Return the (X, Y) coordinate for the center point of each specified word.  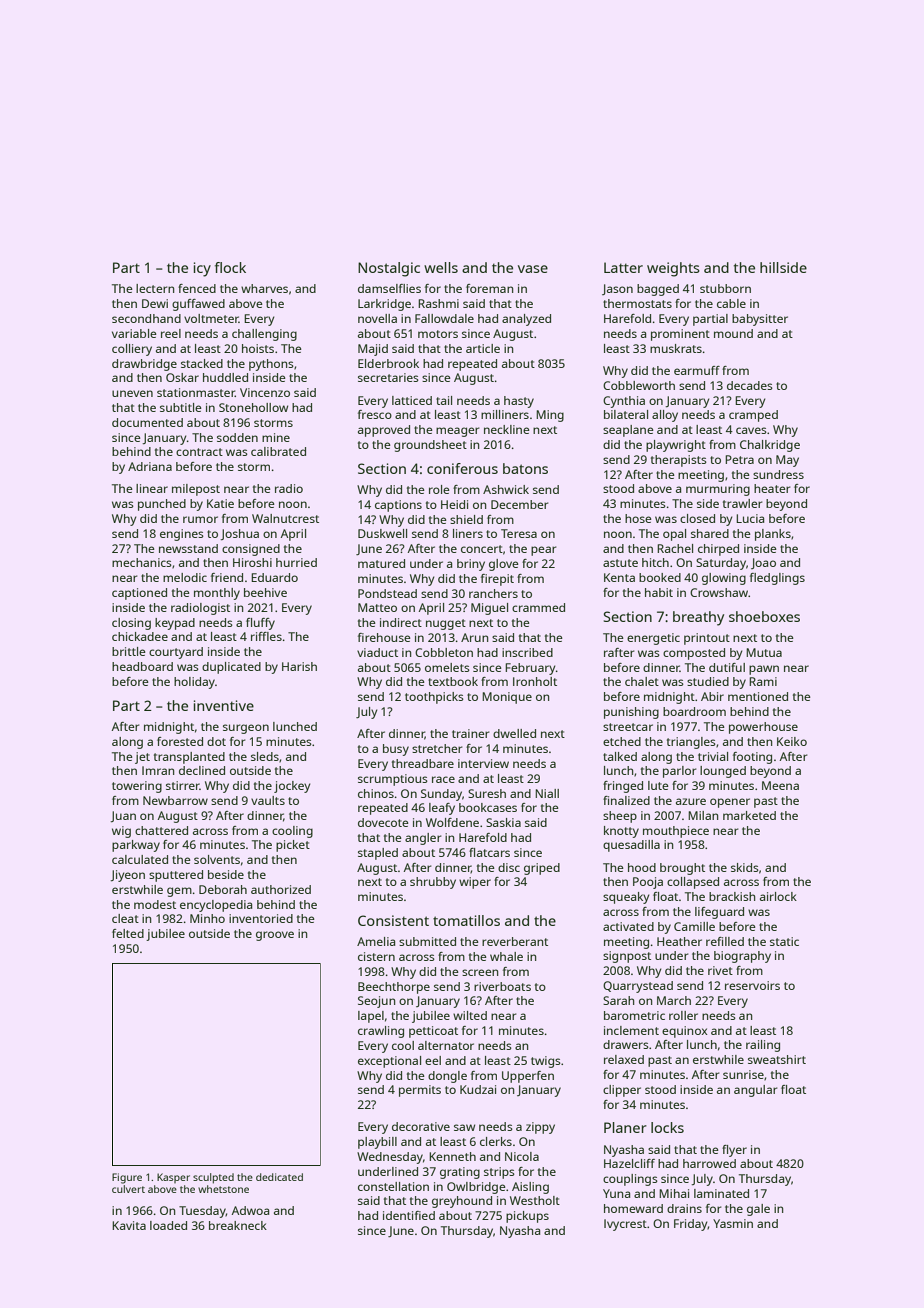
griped (542, 869)
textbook (453, 681)
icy (202, 269)
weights (673, 269)
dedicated (279, 1177)
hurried (296, 562)
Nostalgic (389, 269)
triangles (691, 743)
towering (137, 787)
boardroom (694, 711)
